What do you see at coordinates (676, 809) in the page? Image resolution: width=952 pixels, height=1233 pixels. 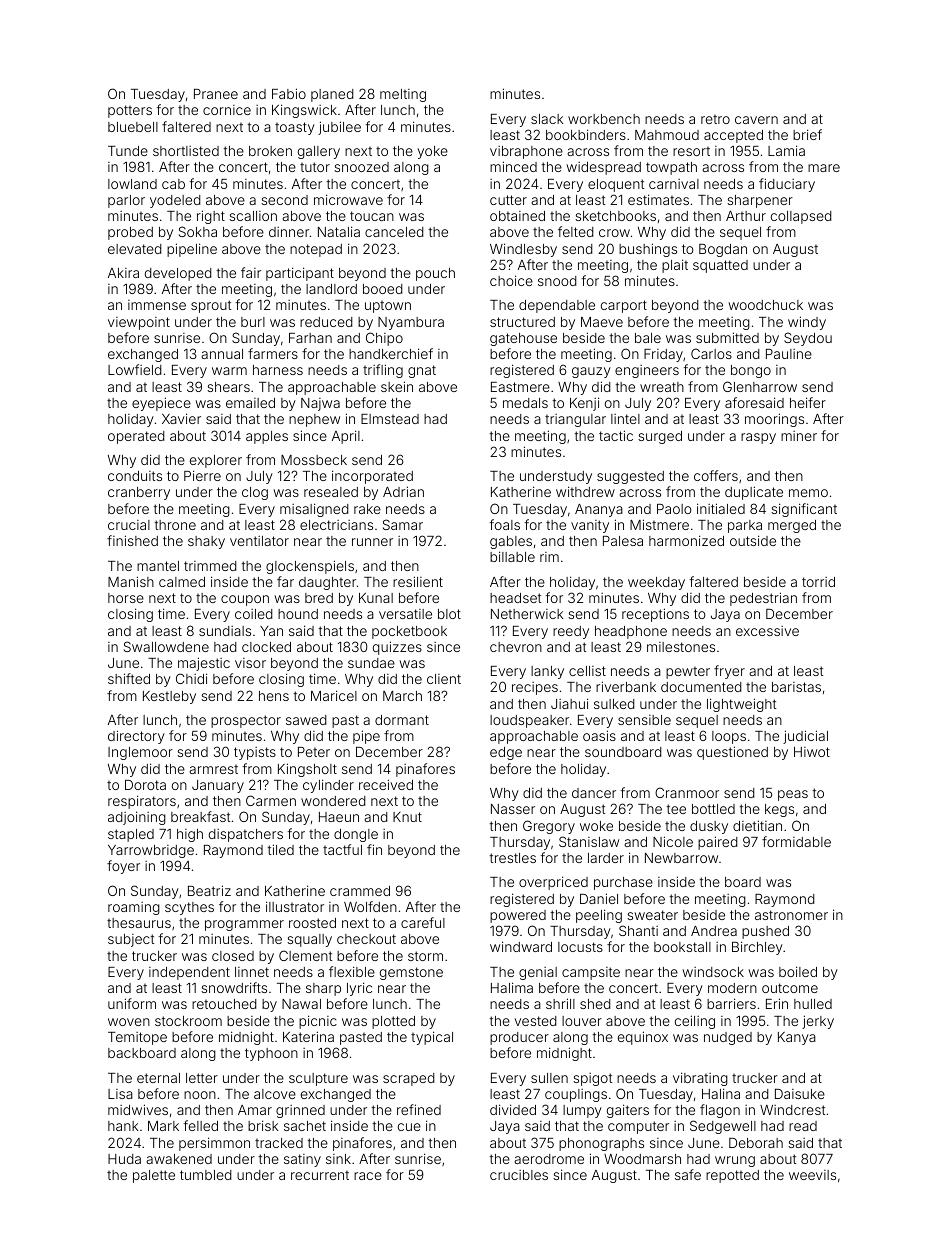 I see `tee` at bounding box center [676, 809].
